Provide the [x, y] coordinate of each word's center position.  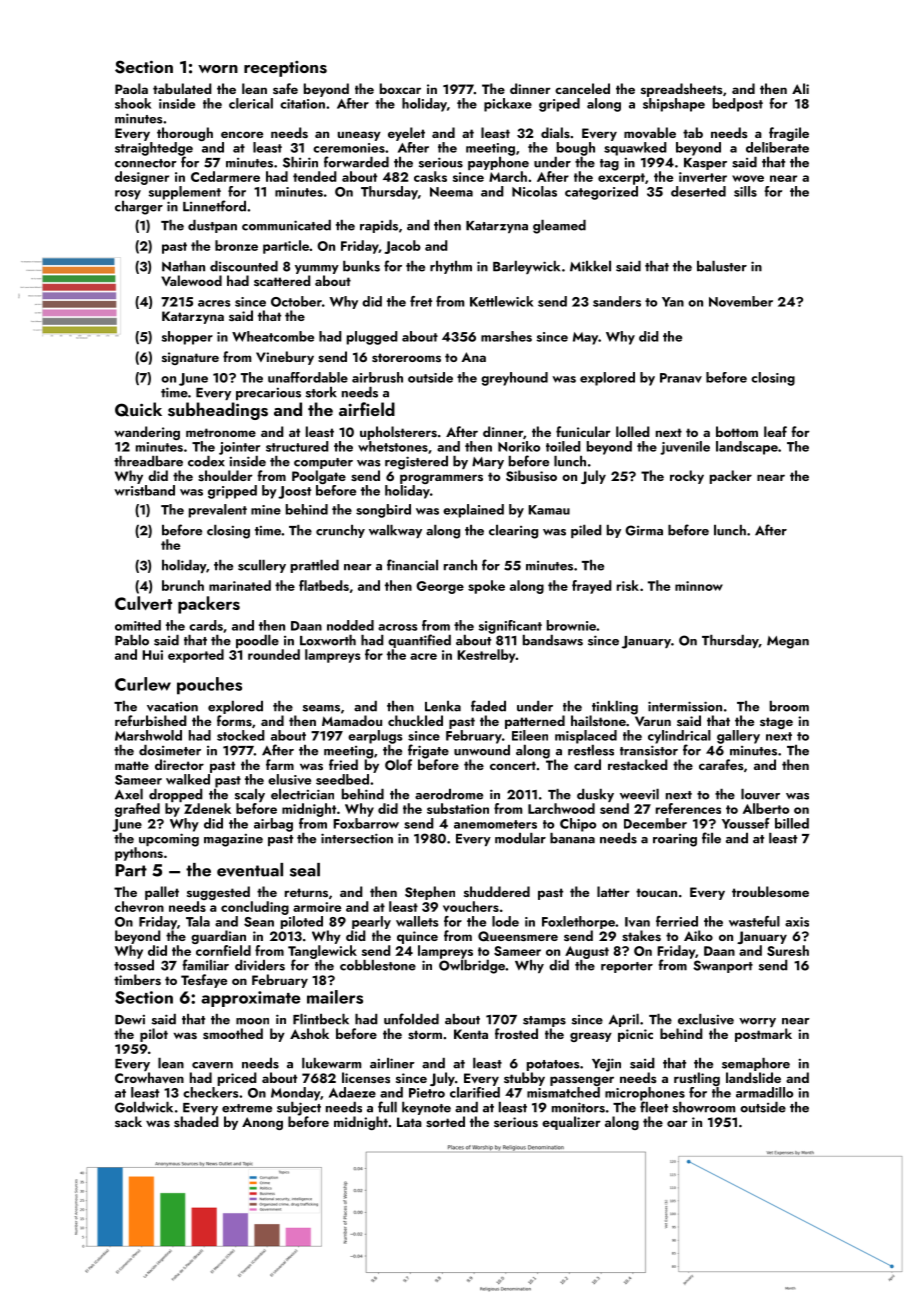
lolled [633, 431]
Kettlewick [501, 301]
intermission [685, 706]
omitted [138, 625]
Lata [409, 1122]
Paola [131, 88]
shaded [196, 1121]
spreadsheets [682, 90]
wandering [147, 433]
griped [559, 105]
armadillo [764, 1092]
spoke [486, 587]
